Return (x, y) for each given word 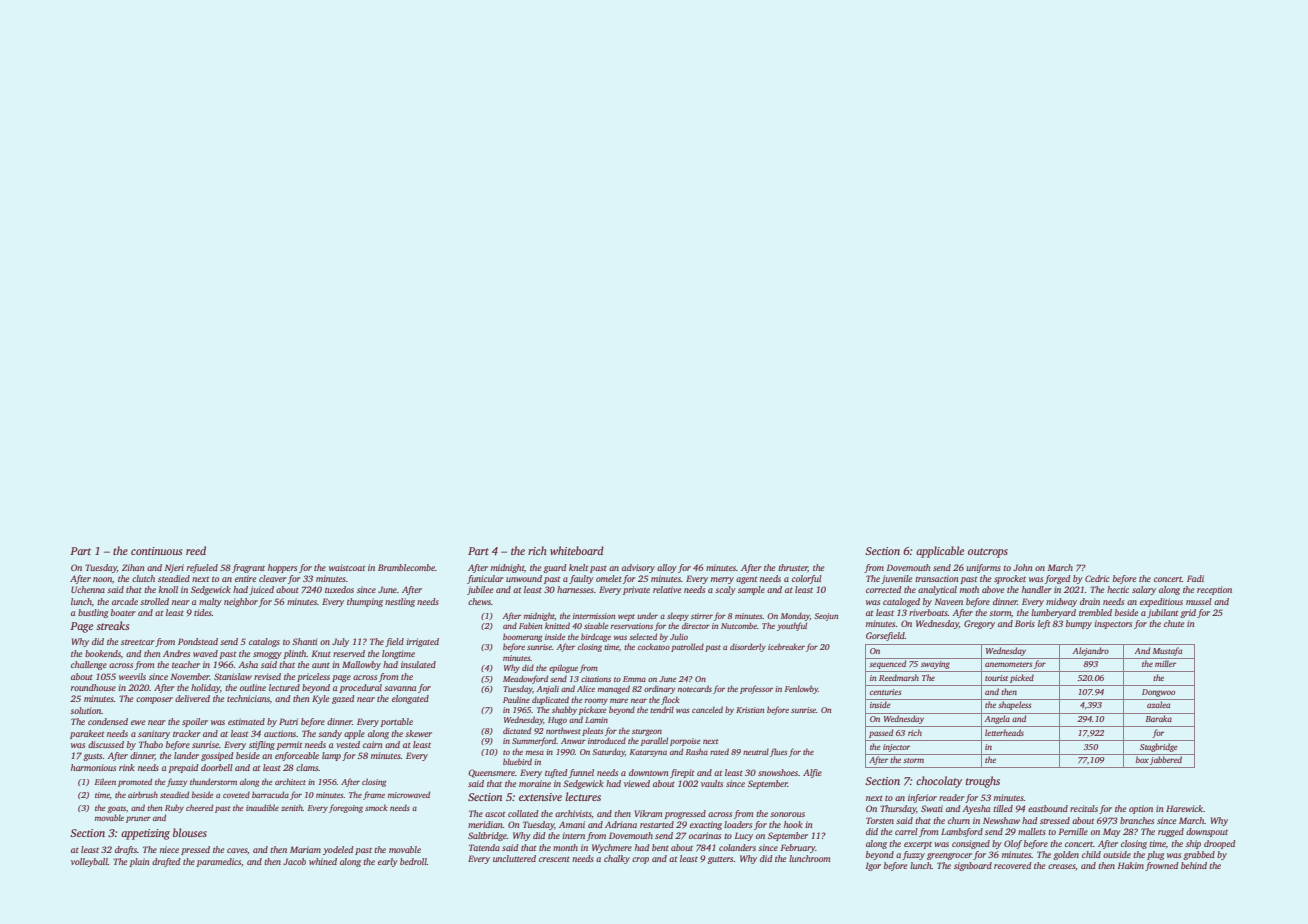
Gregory (979, 624)
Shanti (304, 641)
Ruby (174, 808)
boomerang (522, 637)
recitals (1084, 808)
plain (139, 862)
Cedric (1097, 578)
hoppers (282, 568)
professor (756, 689)
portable (396, 722)
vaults (712, 783)
